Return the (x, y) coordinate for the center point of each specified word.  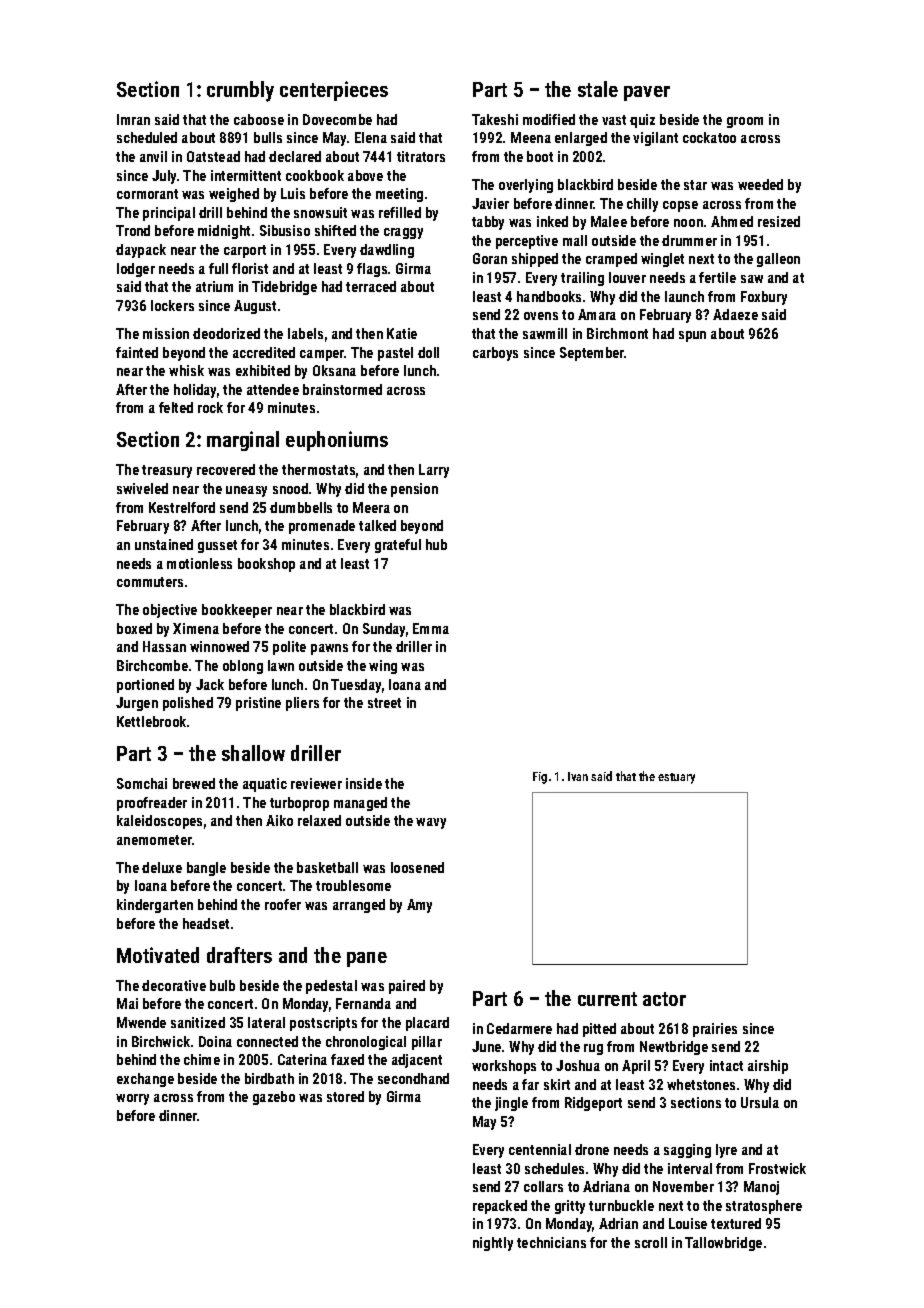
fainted (137, 352)
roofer (283, 904)
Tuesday (356, 686)
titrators (421, 156)
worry (132, 1099)
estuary (676, 778)
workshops (504, 1067)
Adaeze (735, 314)
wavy (431, 823)
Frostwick (777, 1168)
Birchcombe (152, 665)
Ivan (578, 776)
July (164, 177)
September (592, 354)
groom (745, 122)
